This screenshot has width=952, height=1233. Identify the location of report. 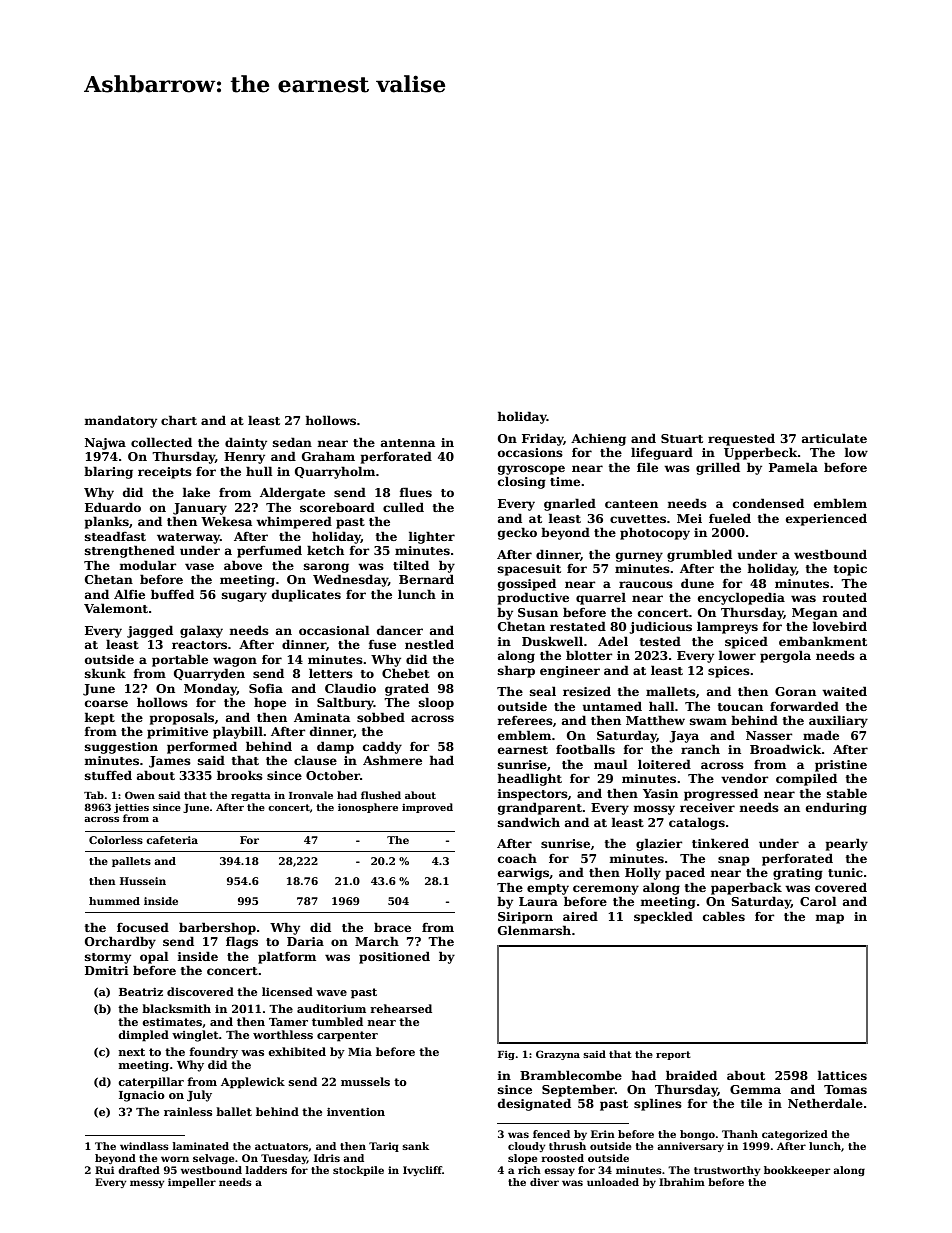
(673, 1055).
